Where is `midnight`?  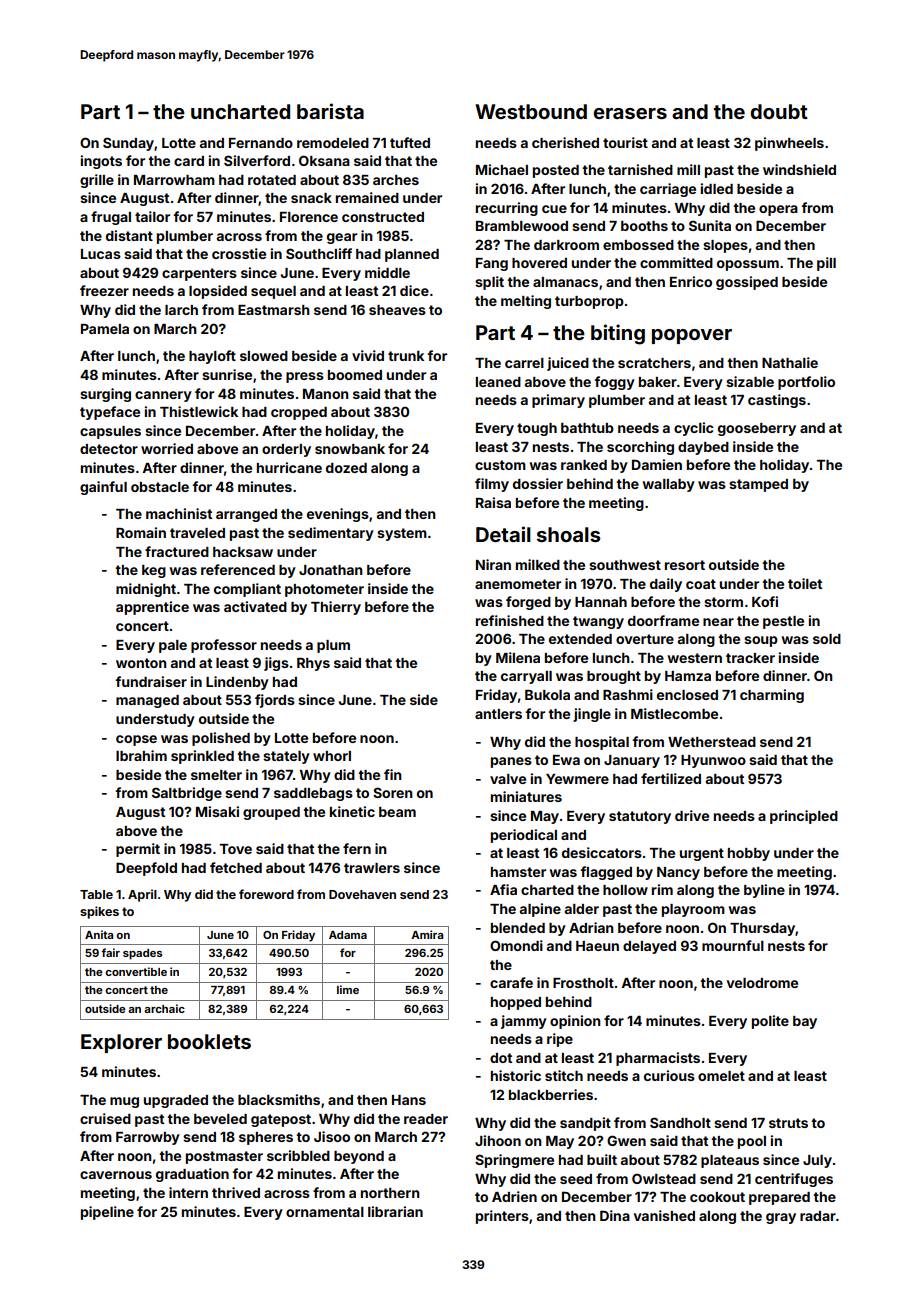
midnight is located at coordinates (146, 590).
